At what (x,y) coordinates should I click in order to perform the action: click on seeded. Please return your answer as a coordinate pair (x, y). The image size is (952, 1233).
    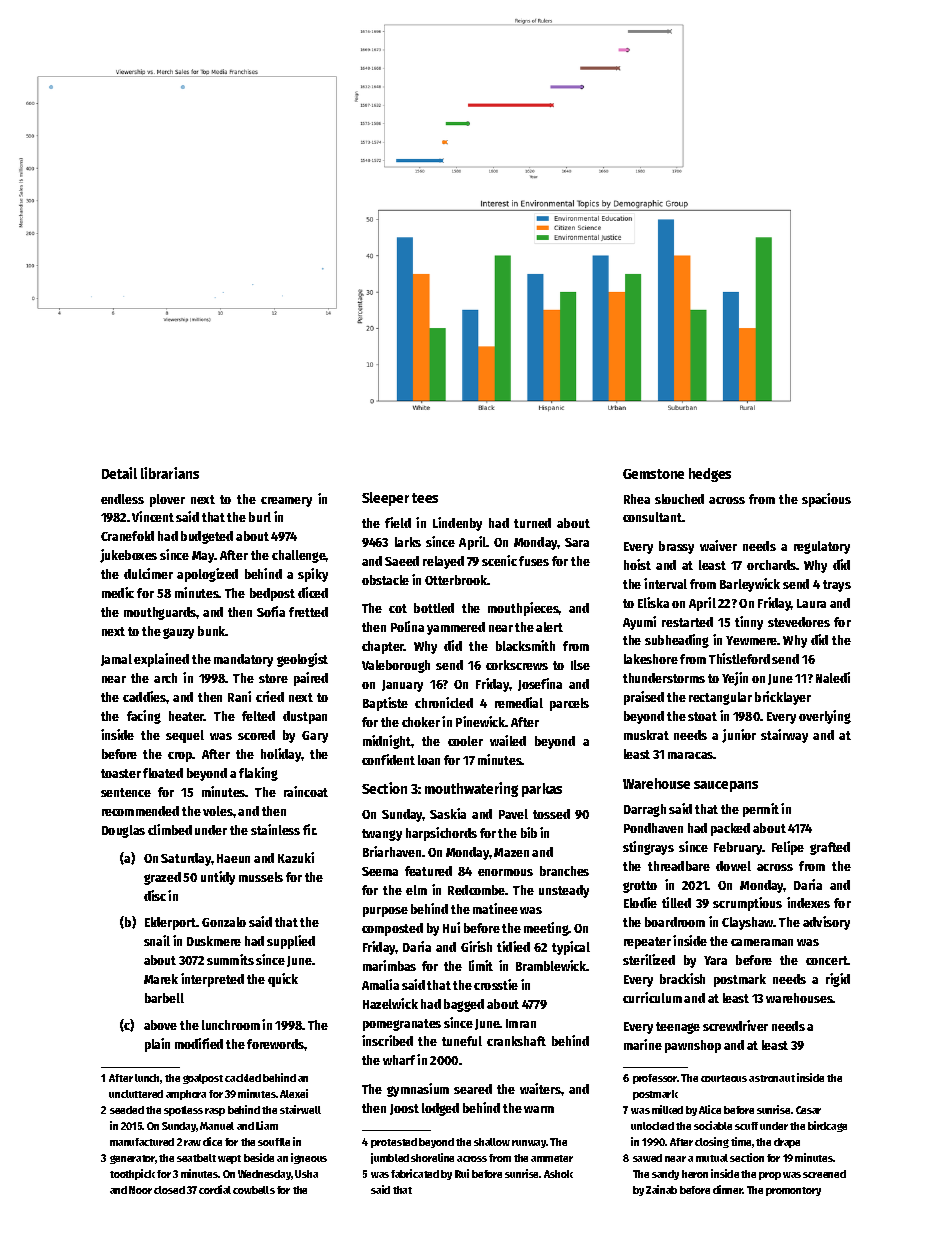
    Looking at the image, I should click on (127, 1110).
